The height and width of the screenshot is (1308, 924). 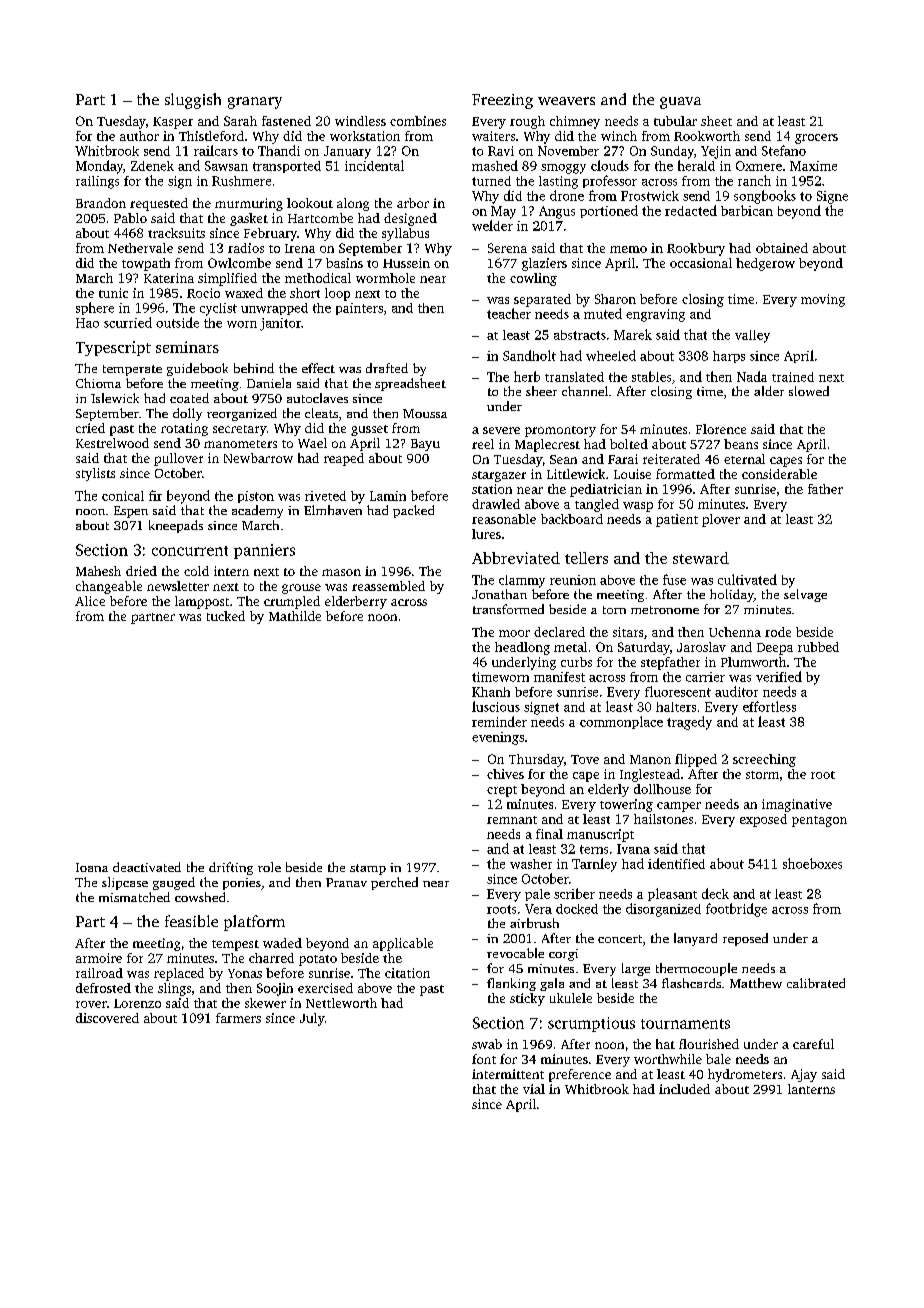 What do you see at coordinates (388, 586) in the screenshot?
I see `reassembled` at bounding box center [388, 586].
